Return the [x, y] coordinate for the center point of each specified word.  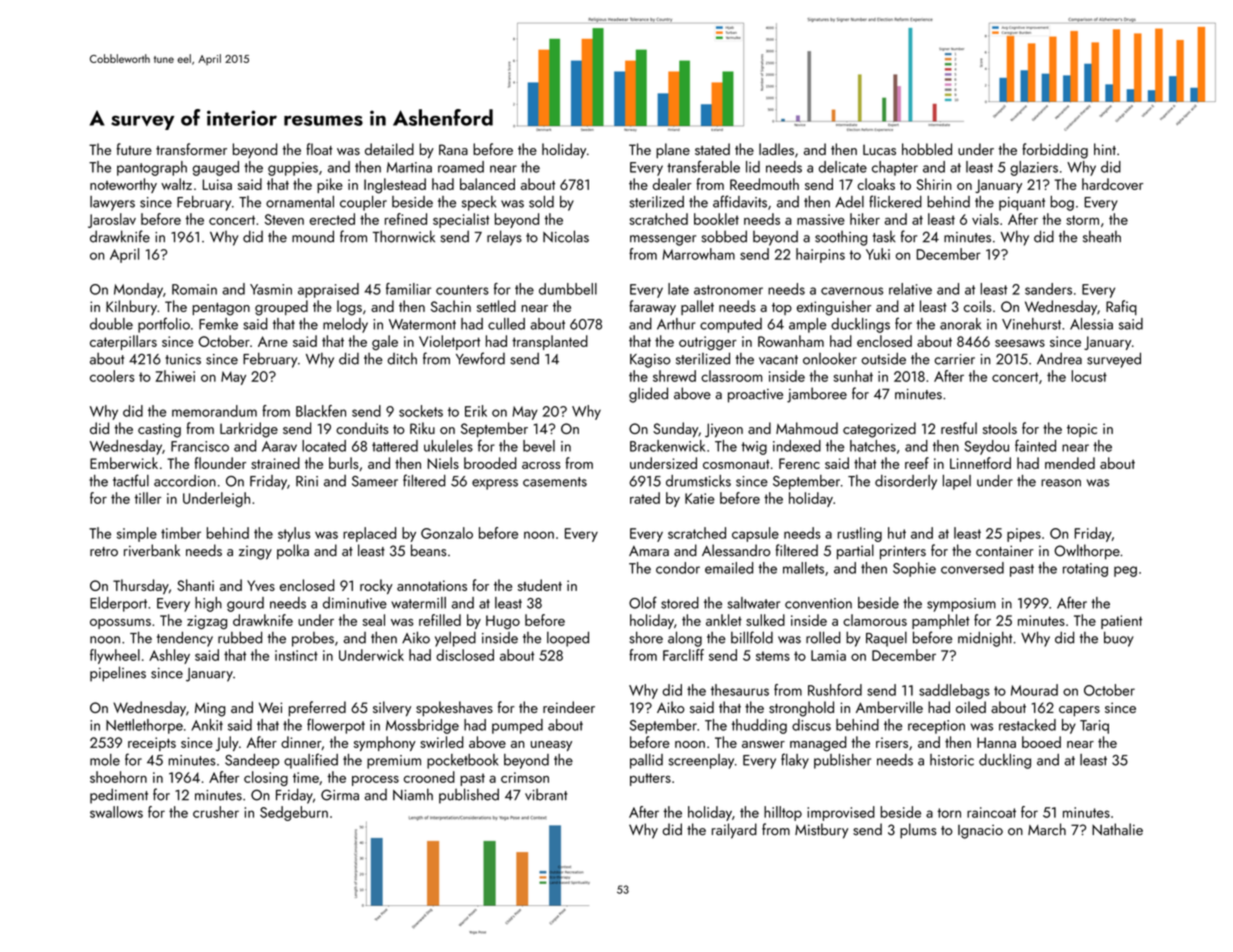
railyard [734, 831]
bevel [539, 446]
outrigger [708, 343]
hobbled [927, 149]
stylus [294, 534]
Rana [453, 149]
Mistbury [821, 831]
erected [332, 219]
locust [1089, 376]
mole [105, 760]
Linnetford [980, 463]
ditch [402, 359]
